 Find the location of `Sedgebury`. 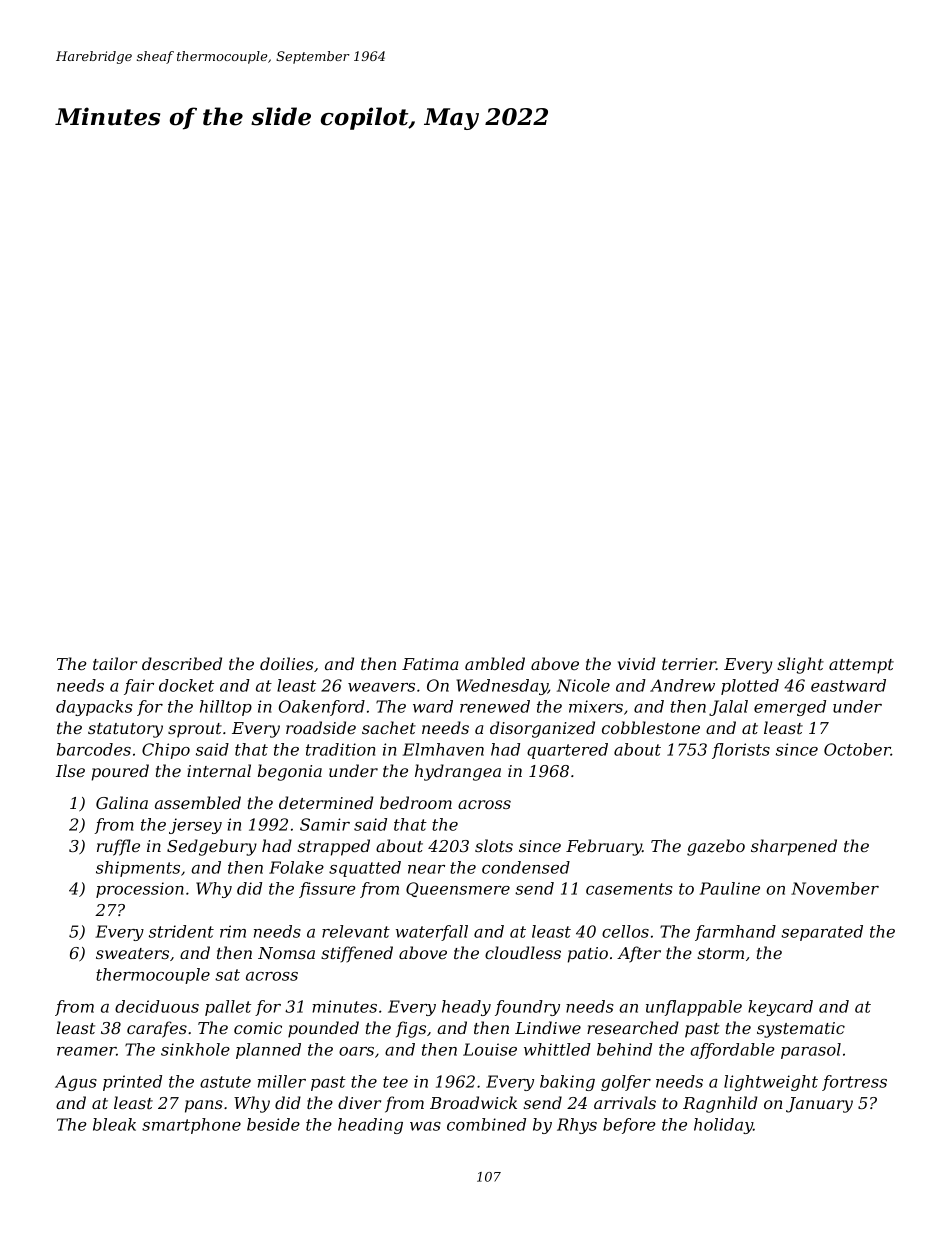

Sedgebury is located at coordinates (212, 847).
